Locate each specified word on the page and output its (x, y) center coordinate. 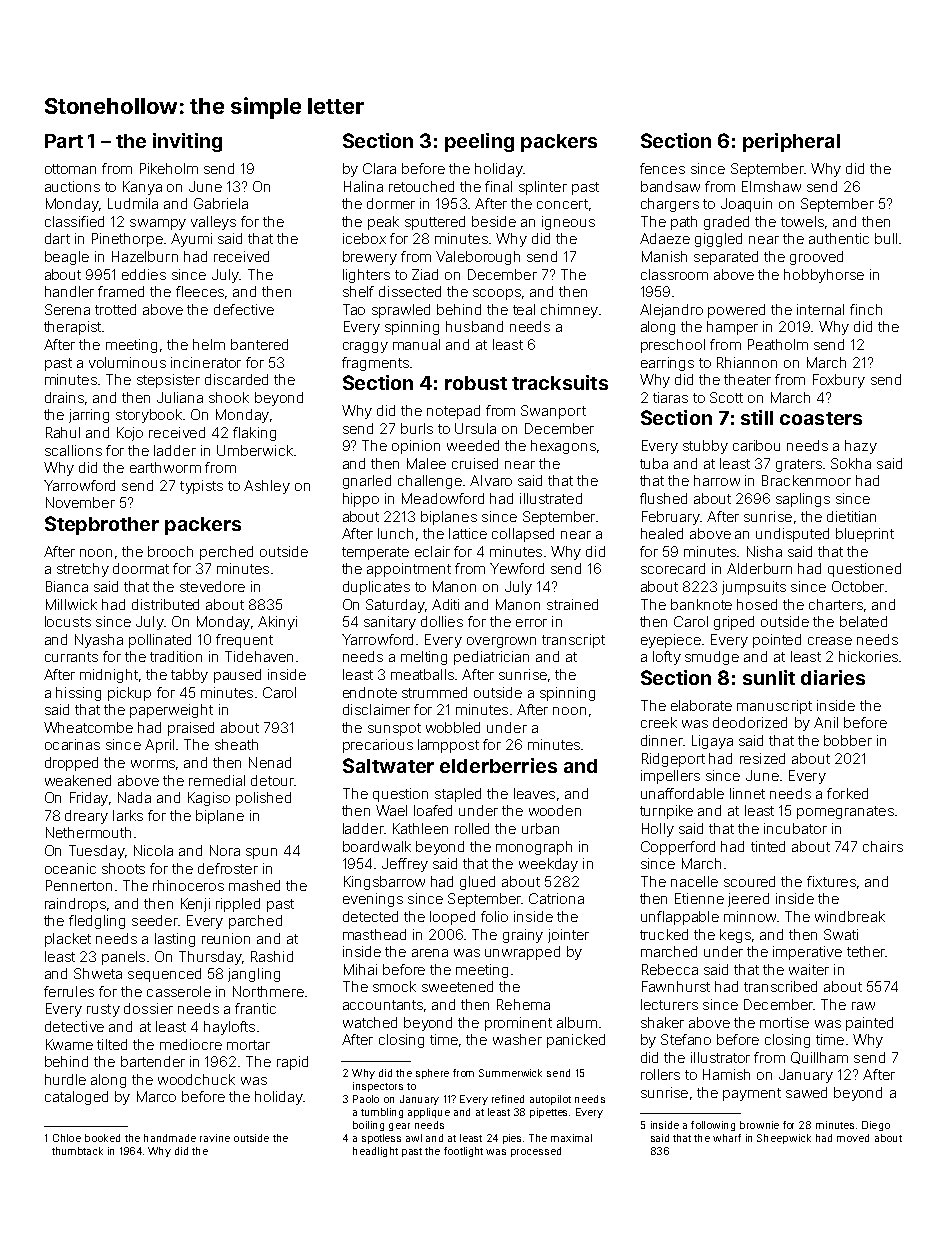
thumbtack (77, 1151)
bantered (259, 344)
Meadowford (443, 498)
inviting (187, 142)
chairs (883, 846)
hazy (861, 447)
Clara (379, 168)
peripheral (791, 142)
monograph (534, 848)
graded (726, 223)
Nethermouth (88, 832)
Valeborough (478, 258)
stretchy (83, 570)
